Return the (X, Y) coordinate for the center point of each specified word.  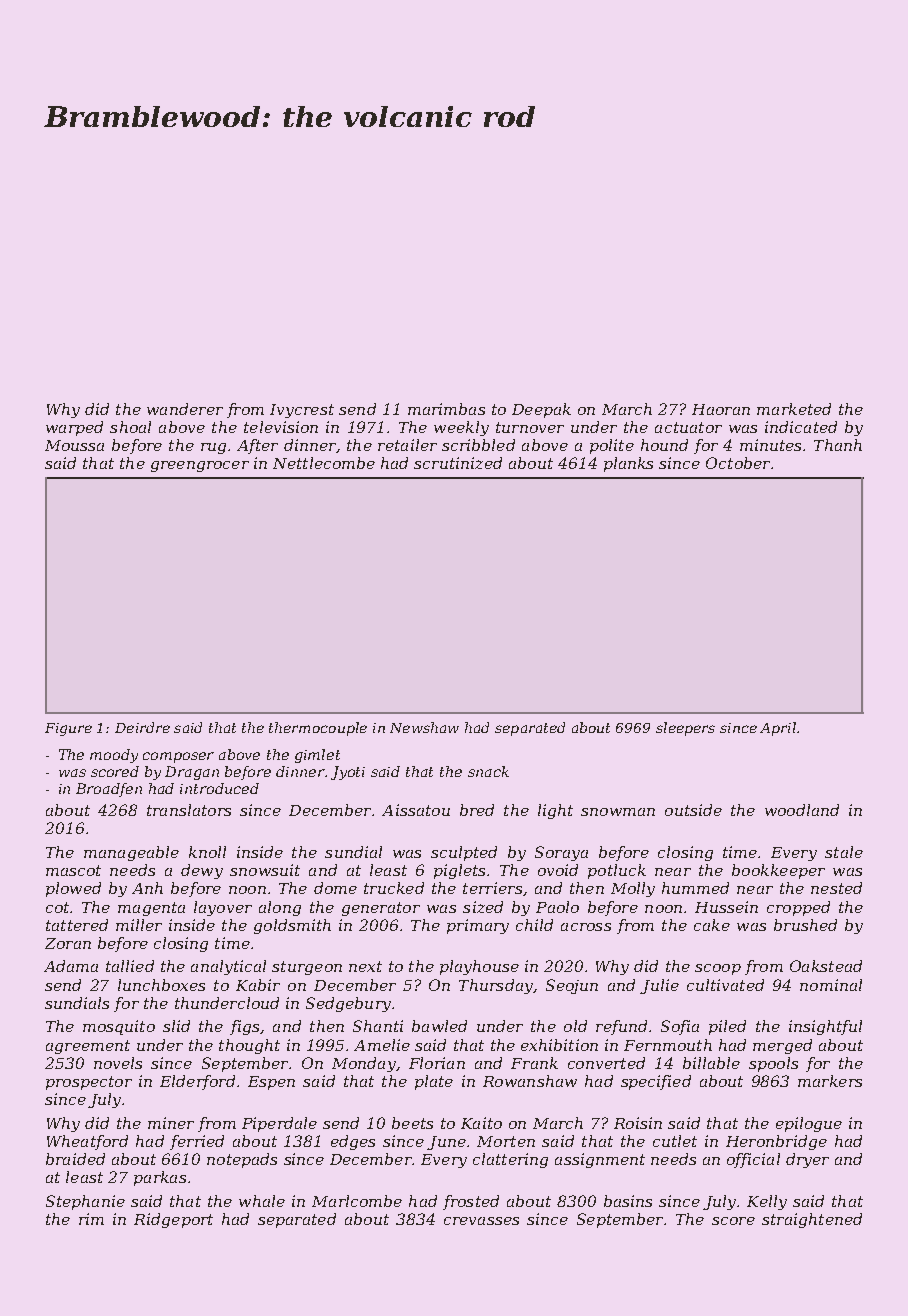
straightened (812, 1220)
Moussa (74, 445)
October (738, 463)
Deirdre (142, 727)
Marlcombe (357, 1201)
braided (75, 1159)
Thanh (838, 445)
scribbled (478, 445)
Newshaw (424, 727)
